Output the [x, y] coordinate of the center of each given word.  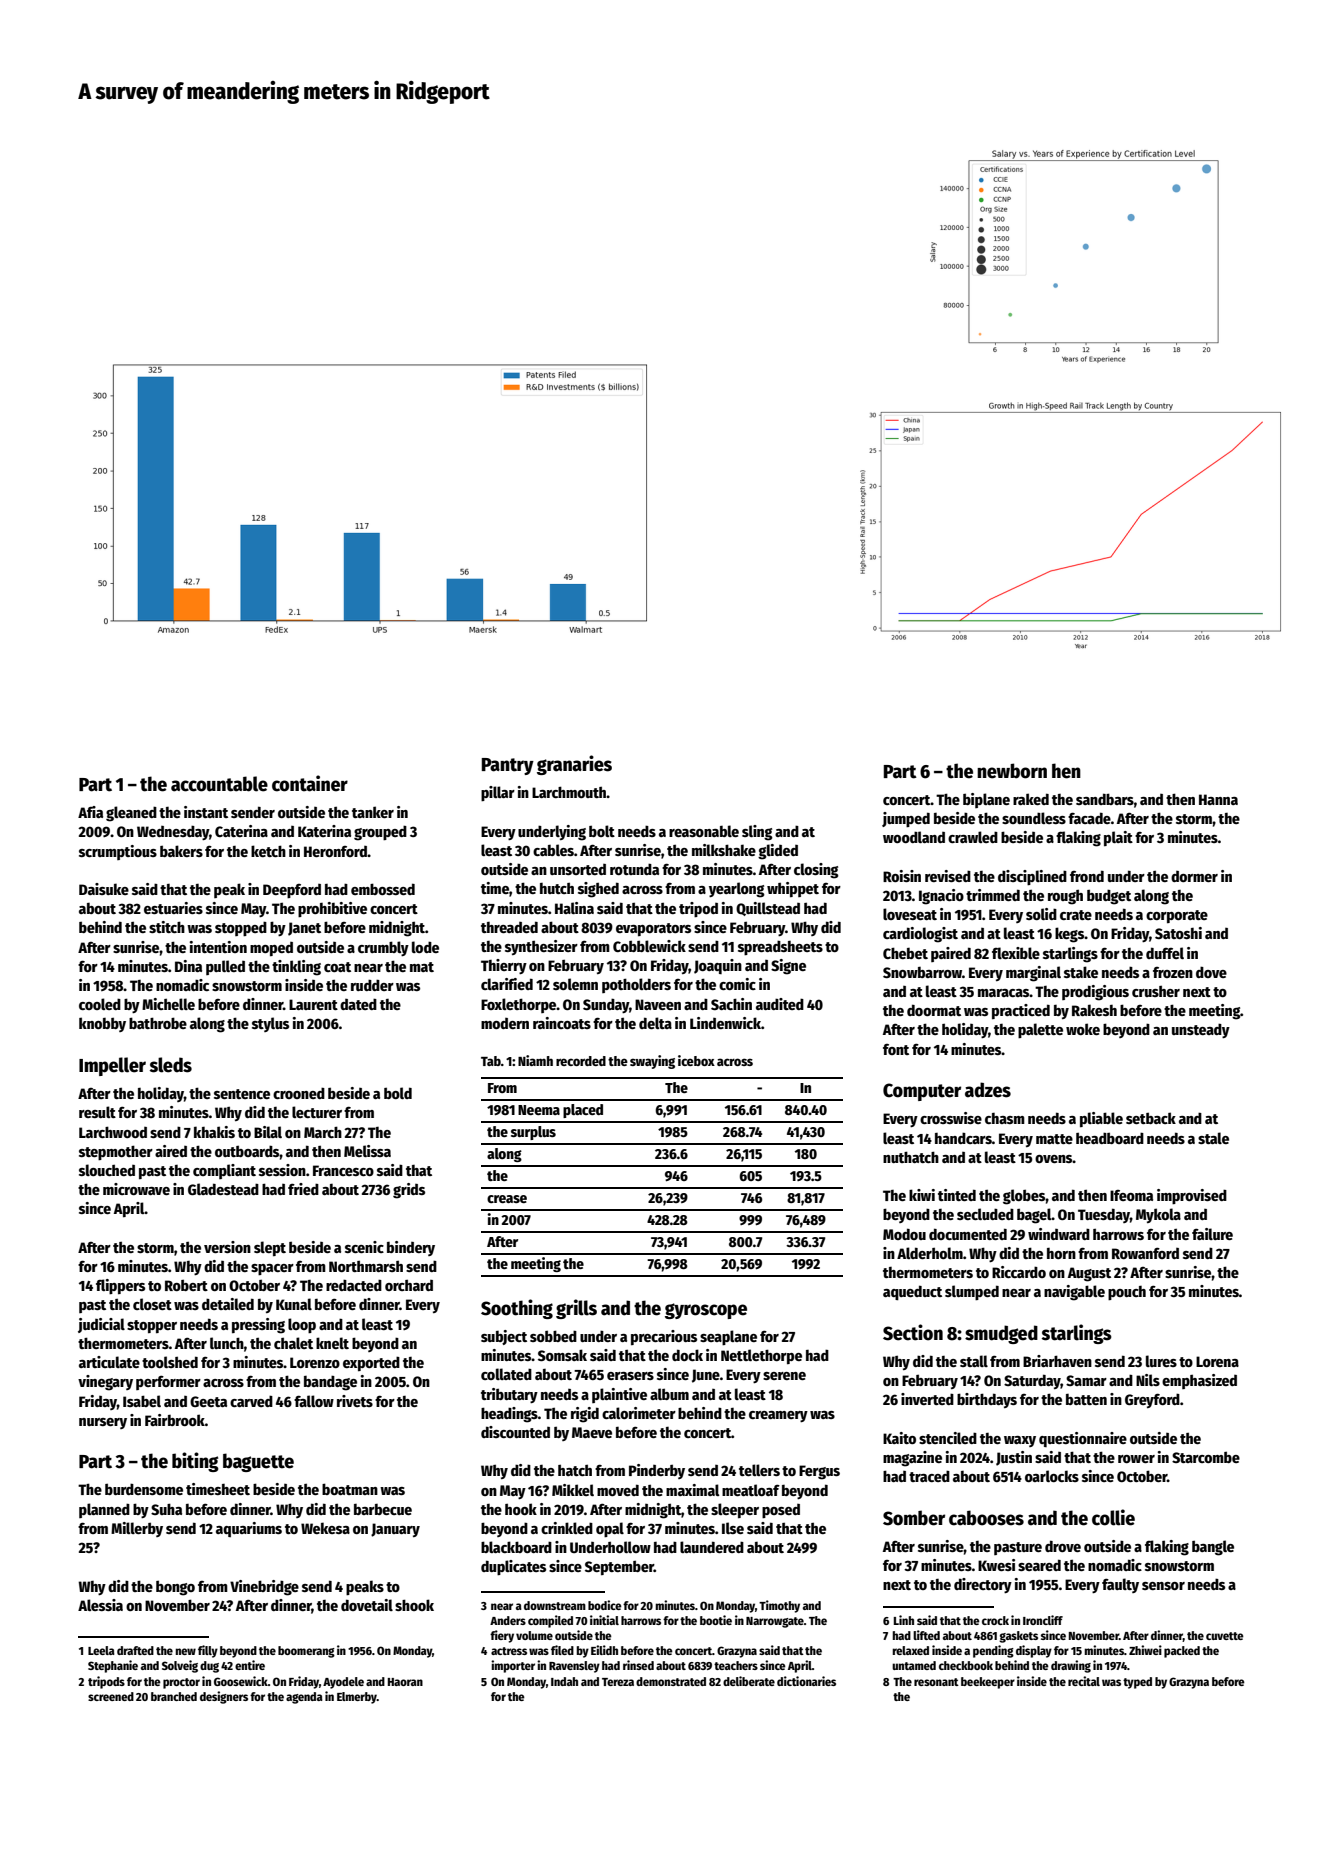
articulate [109, 1362]
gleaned [131, 814]
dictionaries [806, 1681]
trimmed [993, 895]
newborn [1012, 771]
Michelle [168, 1004]
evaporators [653, 929]
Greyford [1152, 1400]
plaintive [619, 1395]
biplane [986, 800]
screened [111, 1696]
